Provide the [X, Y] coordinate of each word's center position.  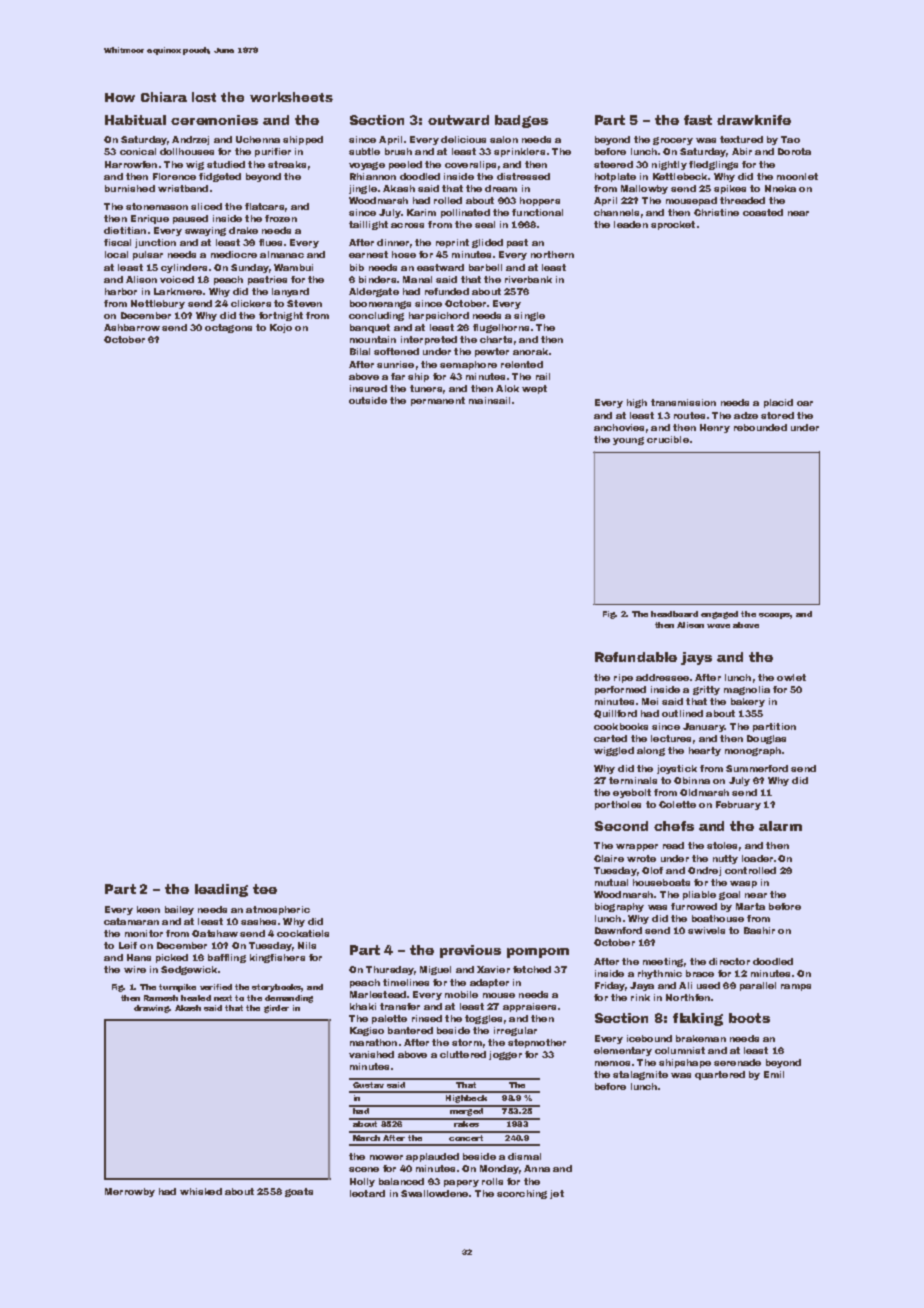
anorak [530, 351]
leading [221, 890]
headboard [674, 614]
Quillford [615, 714]
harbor [121, 291]
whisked [201, 1191]
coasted [763, 212]
